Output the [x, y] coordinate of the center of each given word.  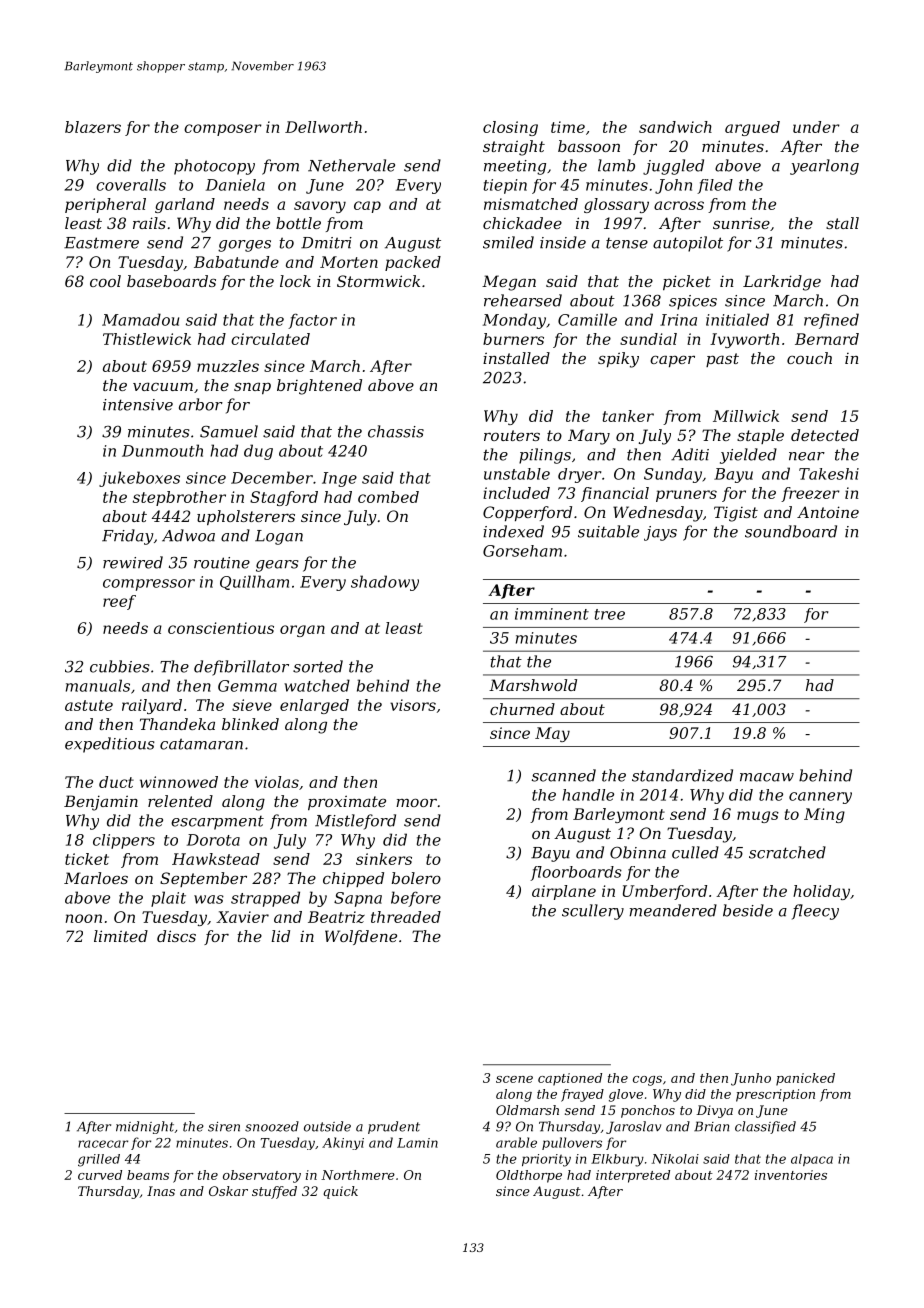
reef [119, 602]
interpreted [633, 1176]
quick [340, 1192]
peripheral [105, 205]
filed [715, 186]
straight [514, 148]
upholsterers [246, 517]
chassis [396, 431]
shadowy [385, 583]
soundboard [791, 531]
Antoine [828, 512]
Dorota [213, 840]
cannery [820, 798]
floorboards [576, 873]
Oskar [228, 1191]
